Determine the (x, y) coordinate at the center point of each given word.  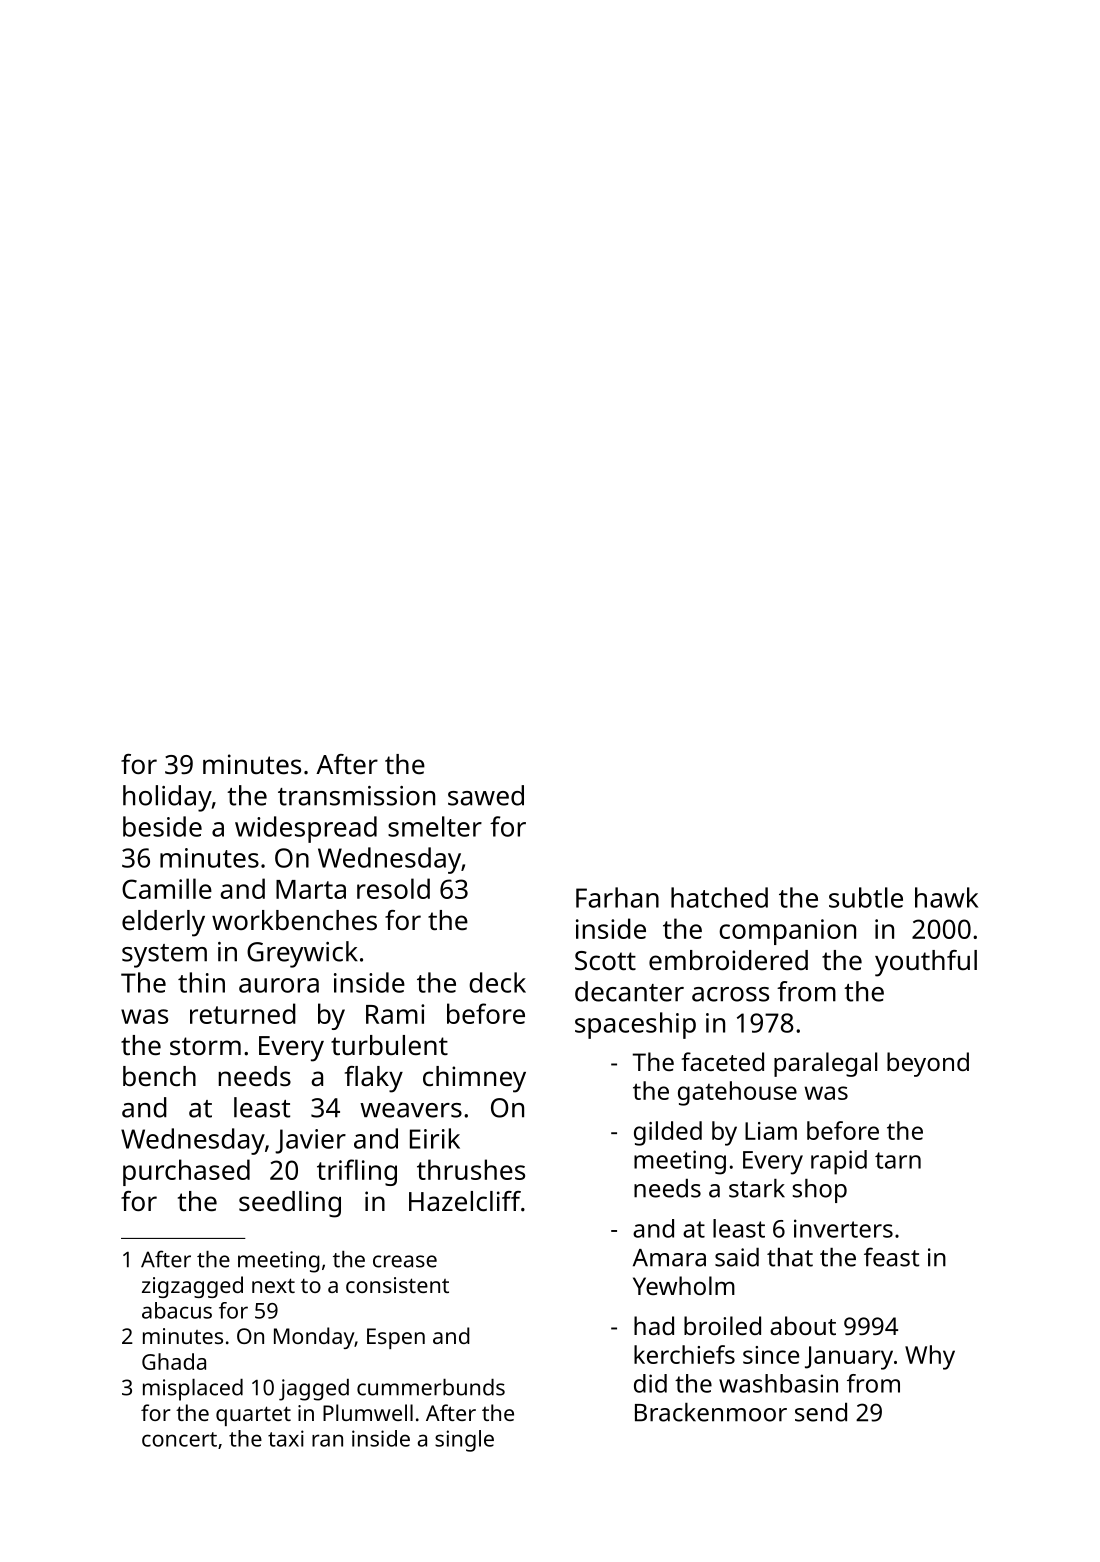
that (790, 1257)
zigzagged (192, 1287)
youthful (926, 963)
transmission (356, 796)
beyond (928, 1064)
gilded (668, 1133)
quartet (253, 1416)
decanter (629, 991)
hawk (946, 897)
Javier (310, 1141)
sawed (486, 795)
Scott (605, 961)
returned (243, 1013)
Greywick (302, 954)
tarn (898, 1160)
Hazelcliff (465, 1201)
